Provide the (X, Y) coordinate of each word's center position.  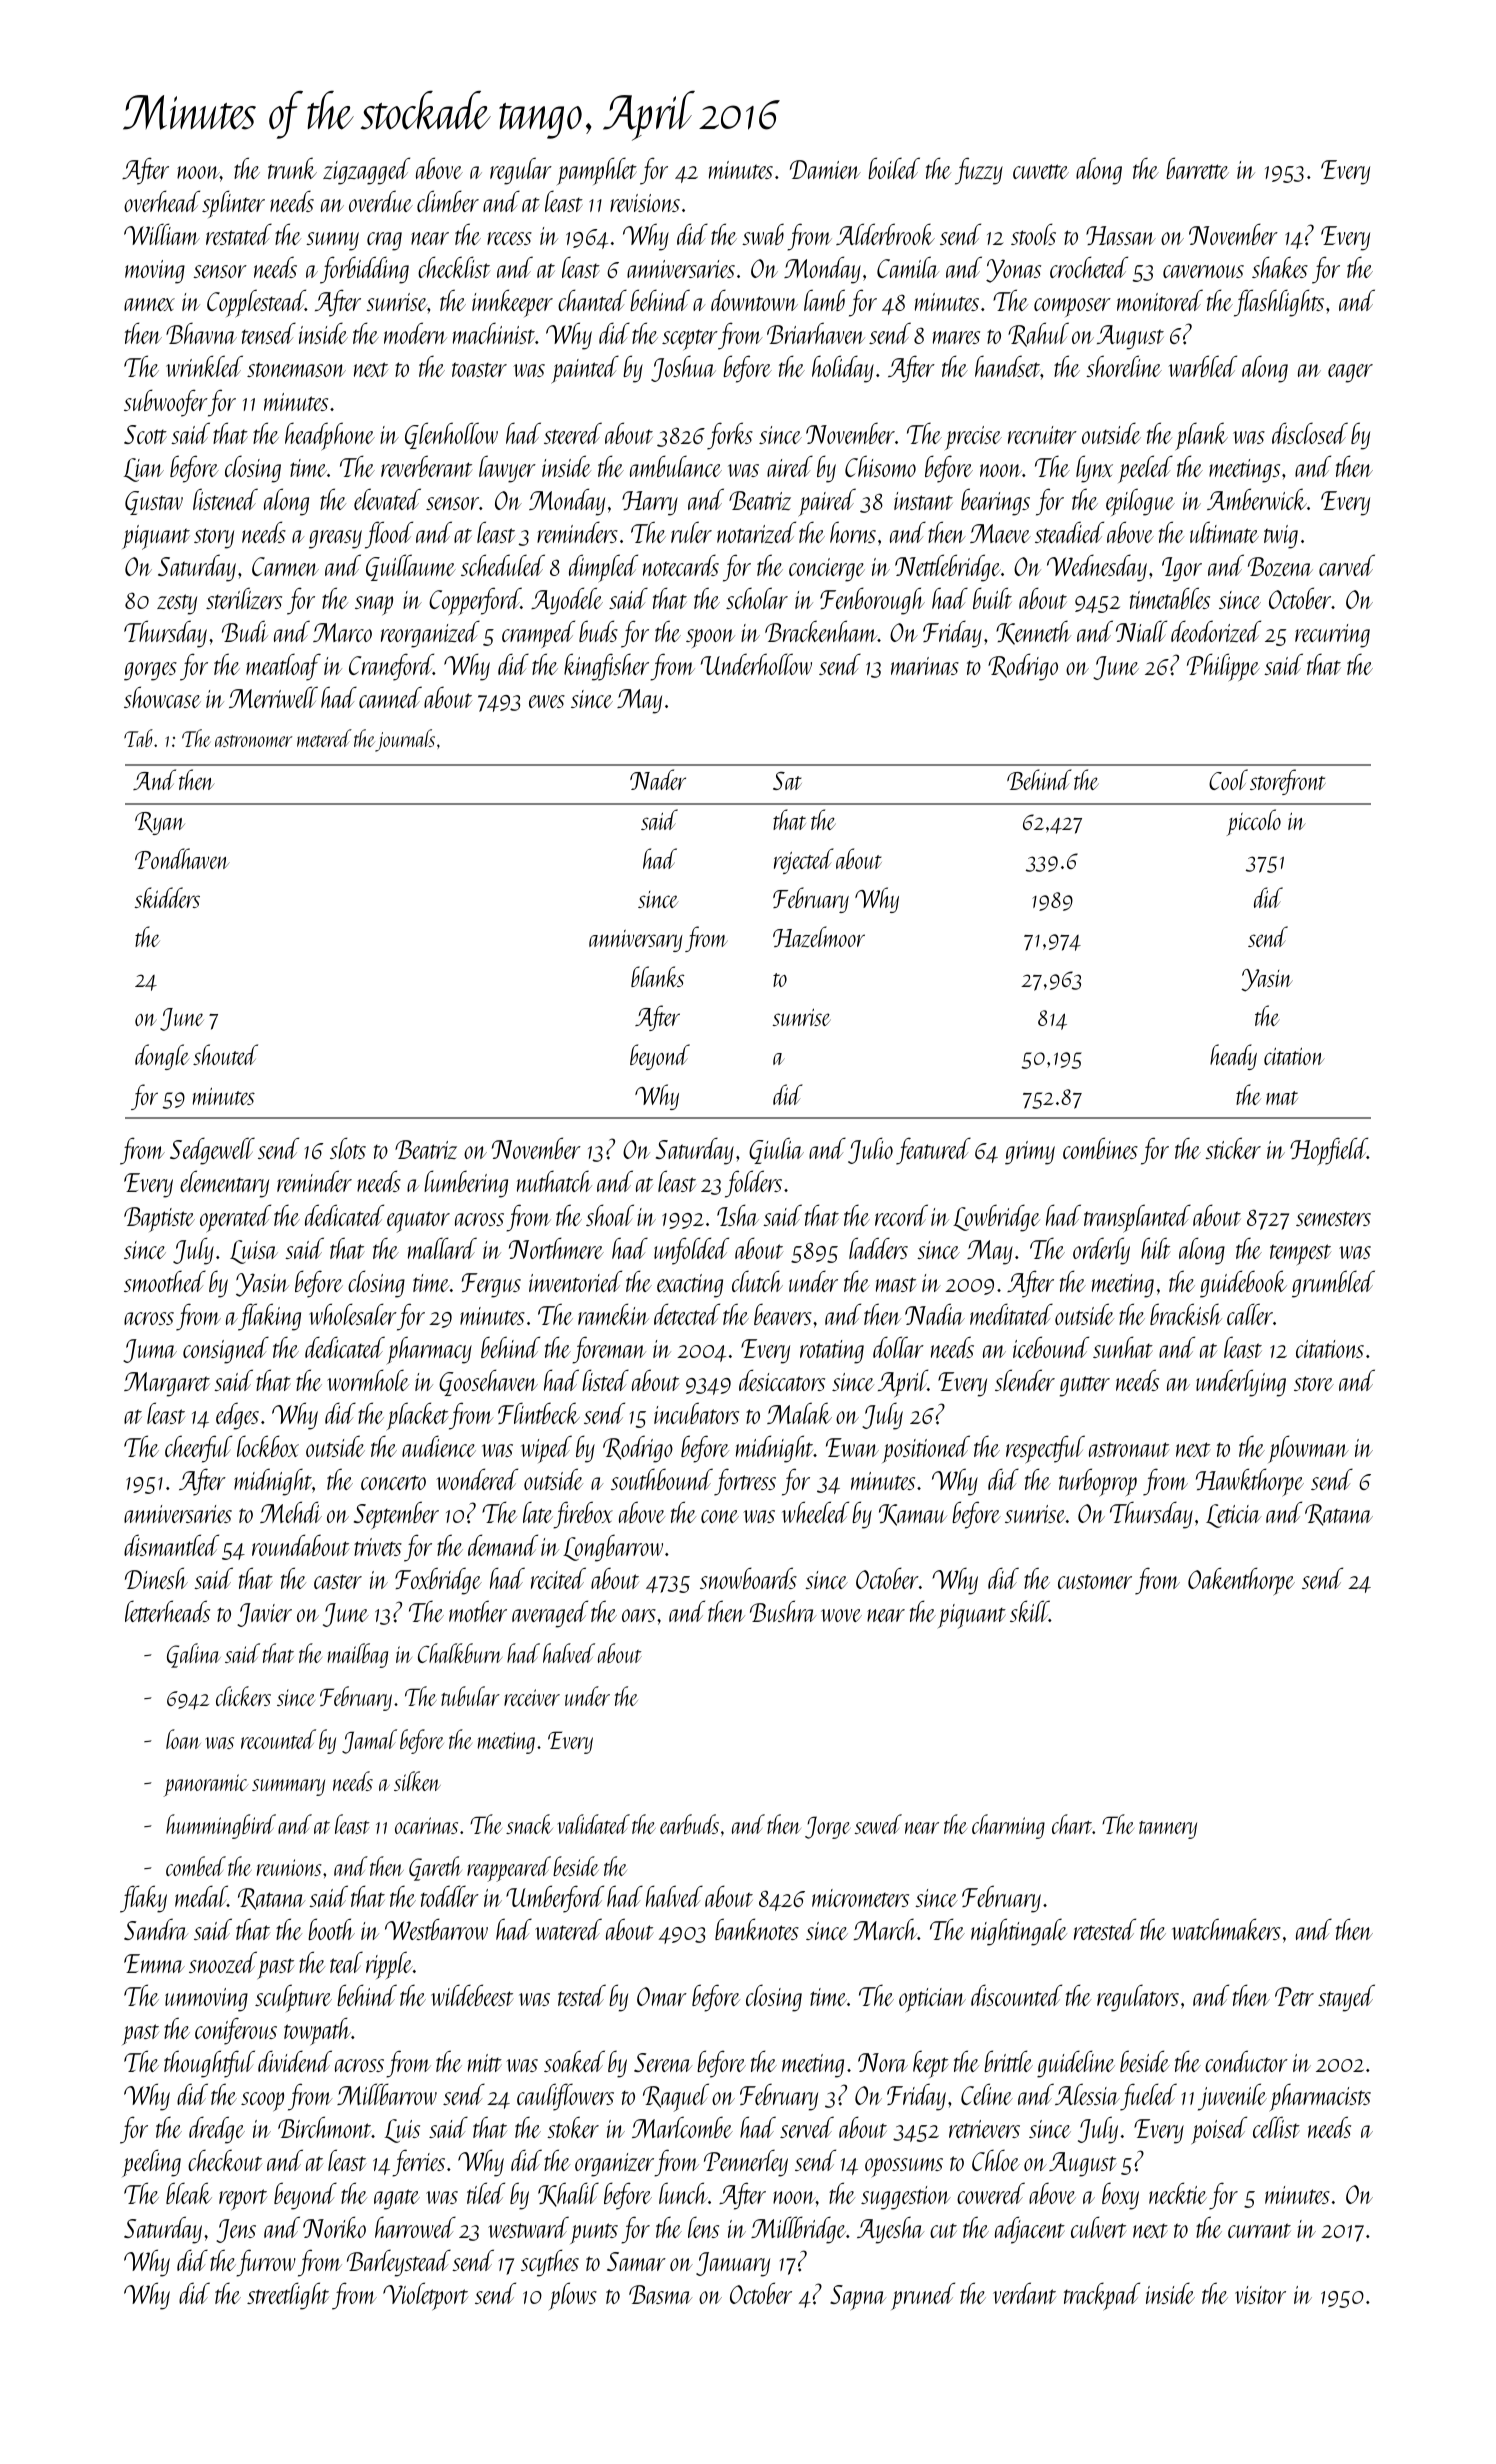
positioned (926, 1449)
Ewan (852, 1447)
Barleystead (399, 2263)
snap (374, 605)
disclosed (1310, 433)
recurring (1332, 636)
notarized (756, 532)
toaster (479, 369)
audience (439, 1446)
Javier (264, 1615)
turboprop (1098, 1482)
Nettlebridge (948, 568)
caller (1250, 1314)
